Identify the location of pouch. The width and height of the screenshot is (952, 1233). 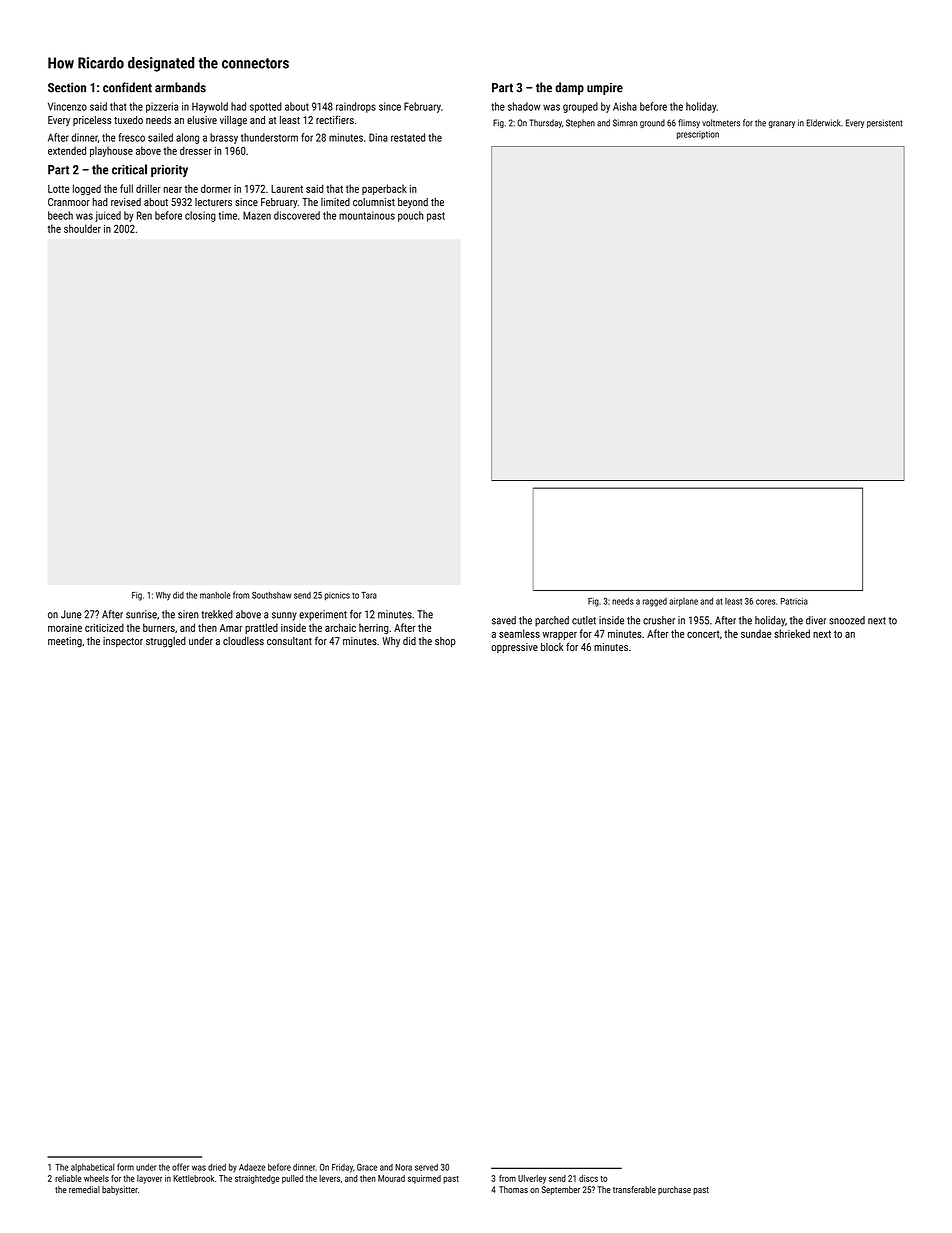
(410, 216).
